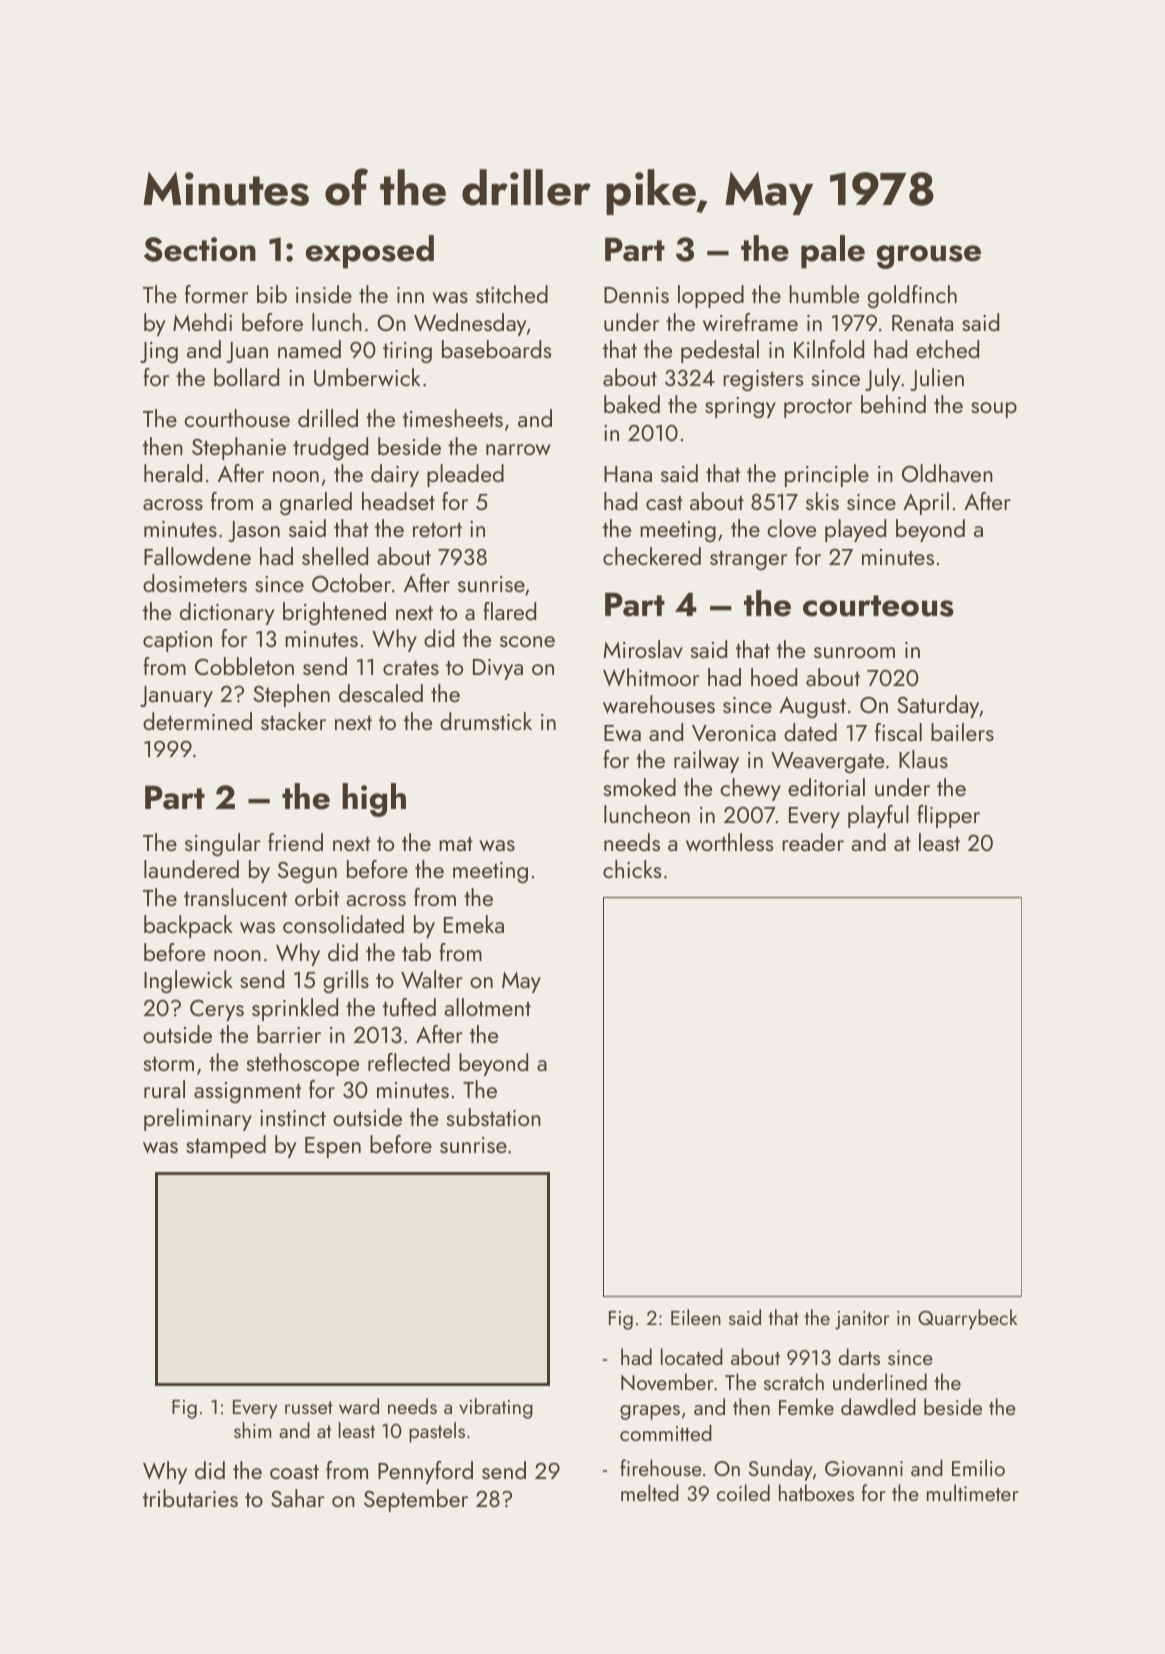  What do you see at coordinates (487, 1007) in the image?
I see `allotment` at bounding box center [487, 1007].
